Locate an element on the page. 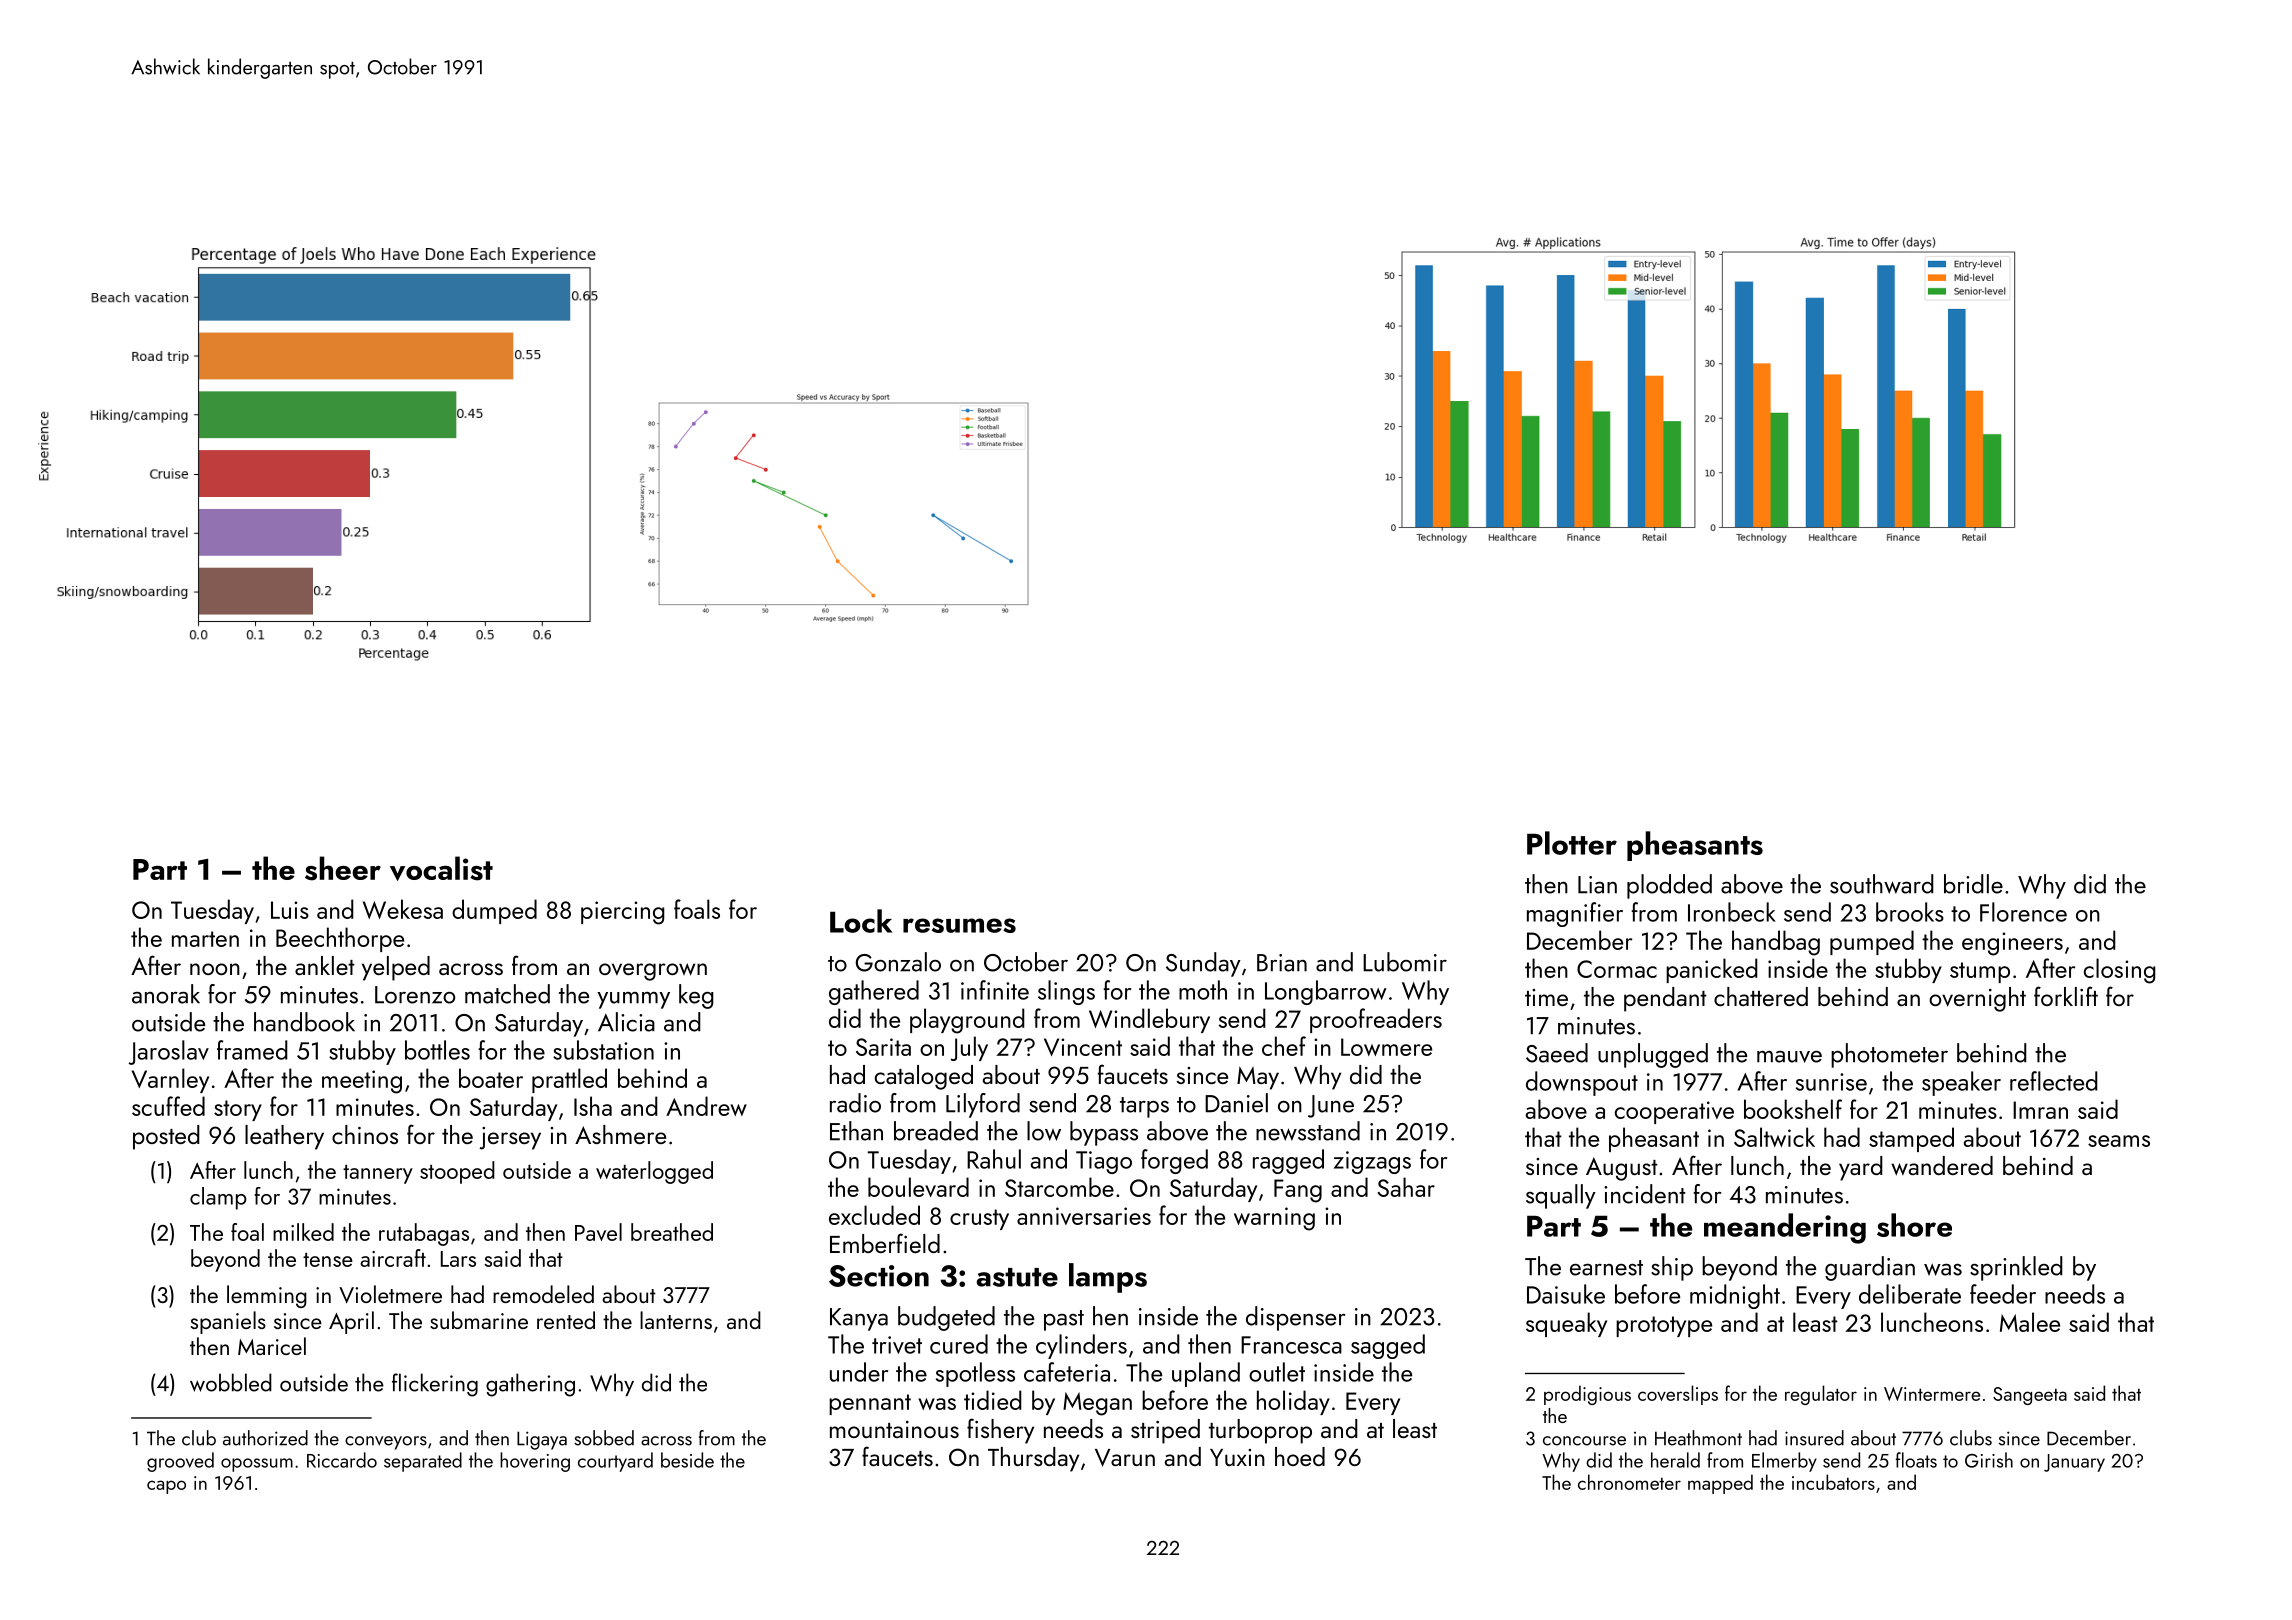 The image size is (2292, 1620). sheer is located at coordinates (343, 868).
